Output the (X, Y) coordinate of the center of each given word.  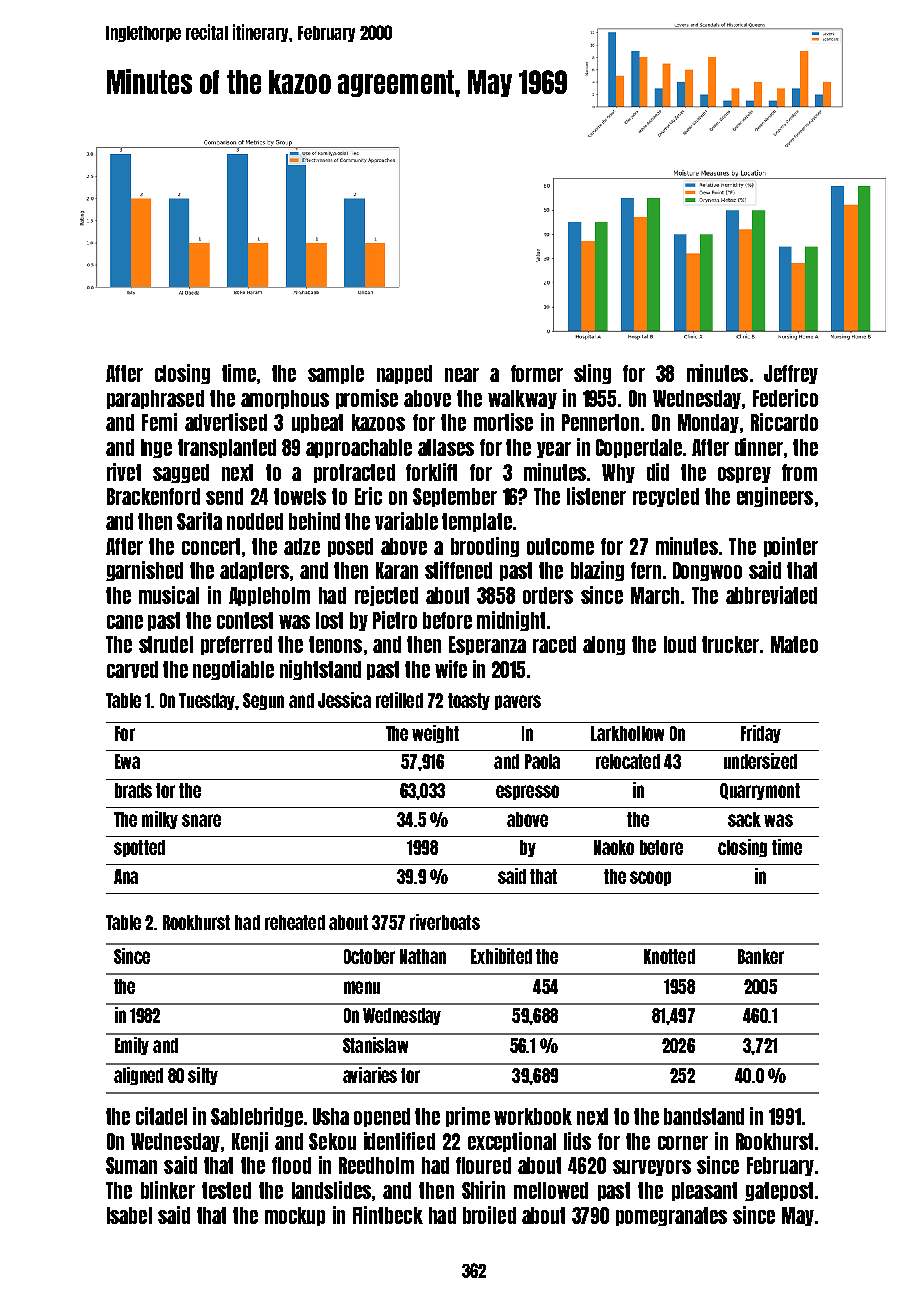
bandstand (704, 1116)
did (658, 472)
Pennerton (600, 422)
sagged (181, 473)
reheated (295, 922)
